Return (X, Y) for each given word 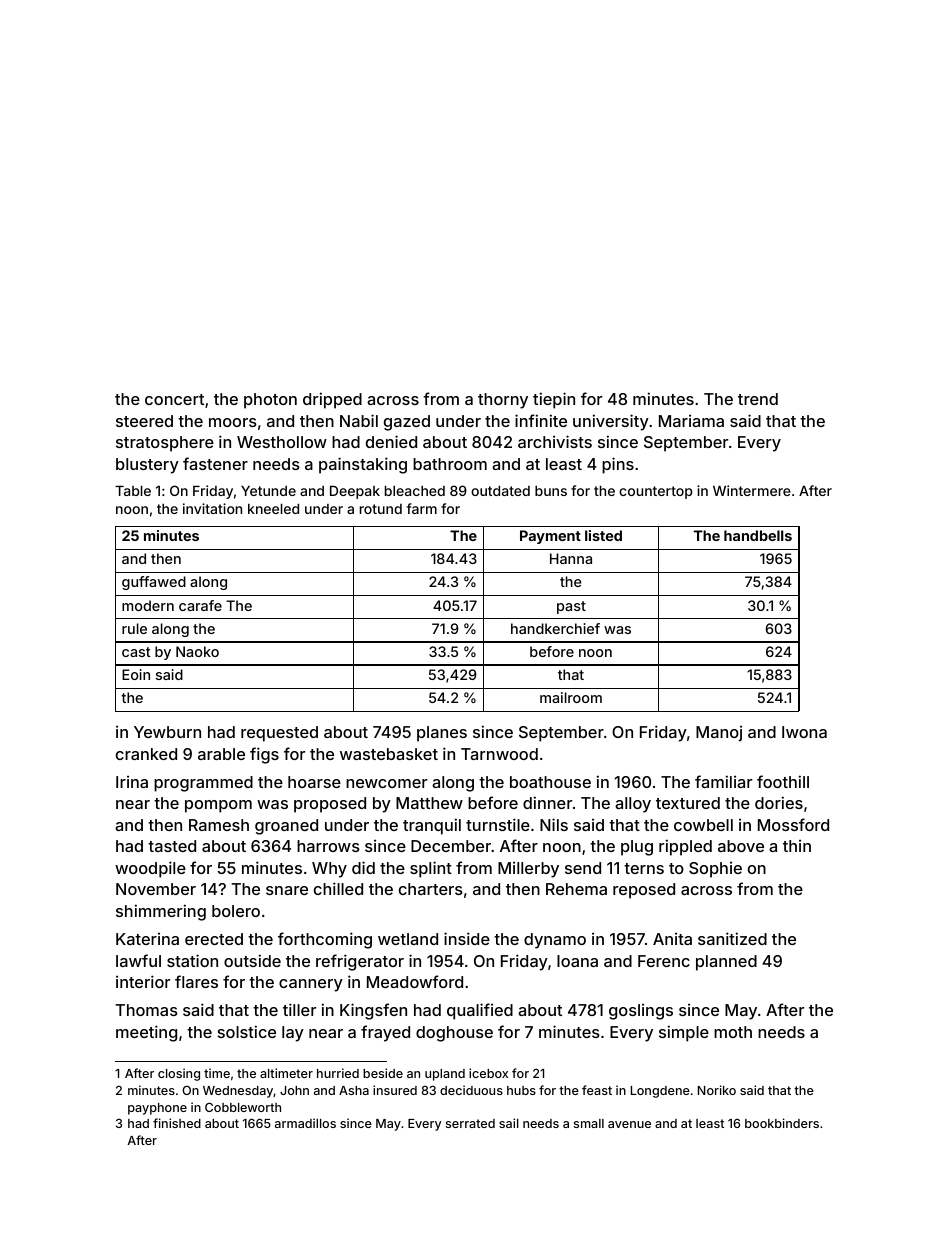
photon (270, 401)
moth (733, 1032)
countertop (656, 492)
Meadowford (415, 981)
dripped (332, 400)
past (571, 607)
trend (758, 399)
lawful (138, 960)
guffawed (154, 583)
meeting (146, 1033)
